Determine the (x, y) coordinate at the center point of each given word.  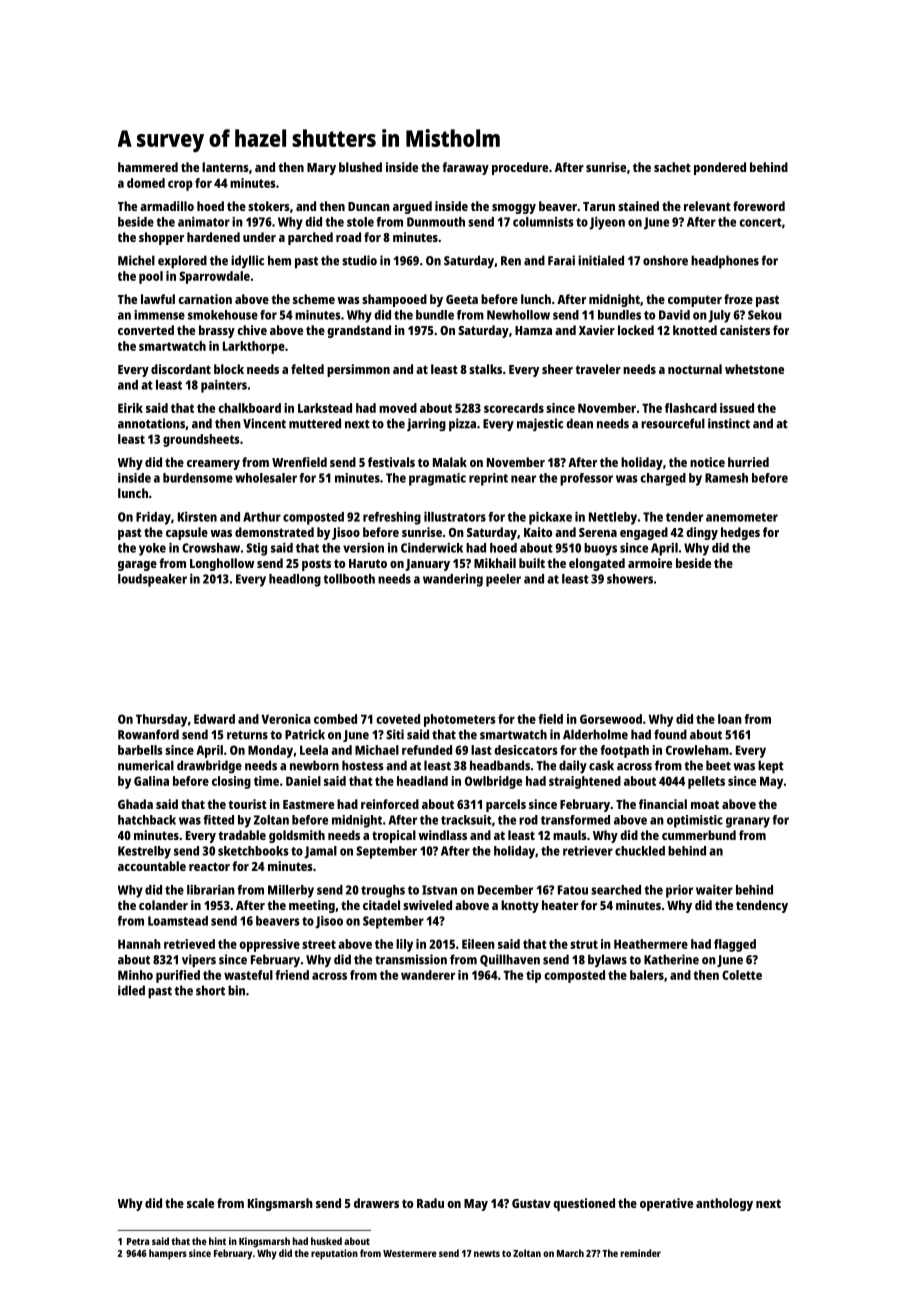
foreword (759, 206)
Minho (135, 975)
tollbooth (349, 579)
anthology (724, 1204)
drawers (376, 1203)
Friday (153, 518)
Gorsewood (611, 719)
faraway (465, 168)
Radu (430, 1203)
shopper (161, 238)
